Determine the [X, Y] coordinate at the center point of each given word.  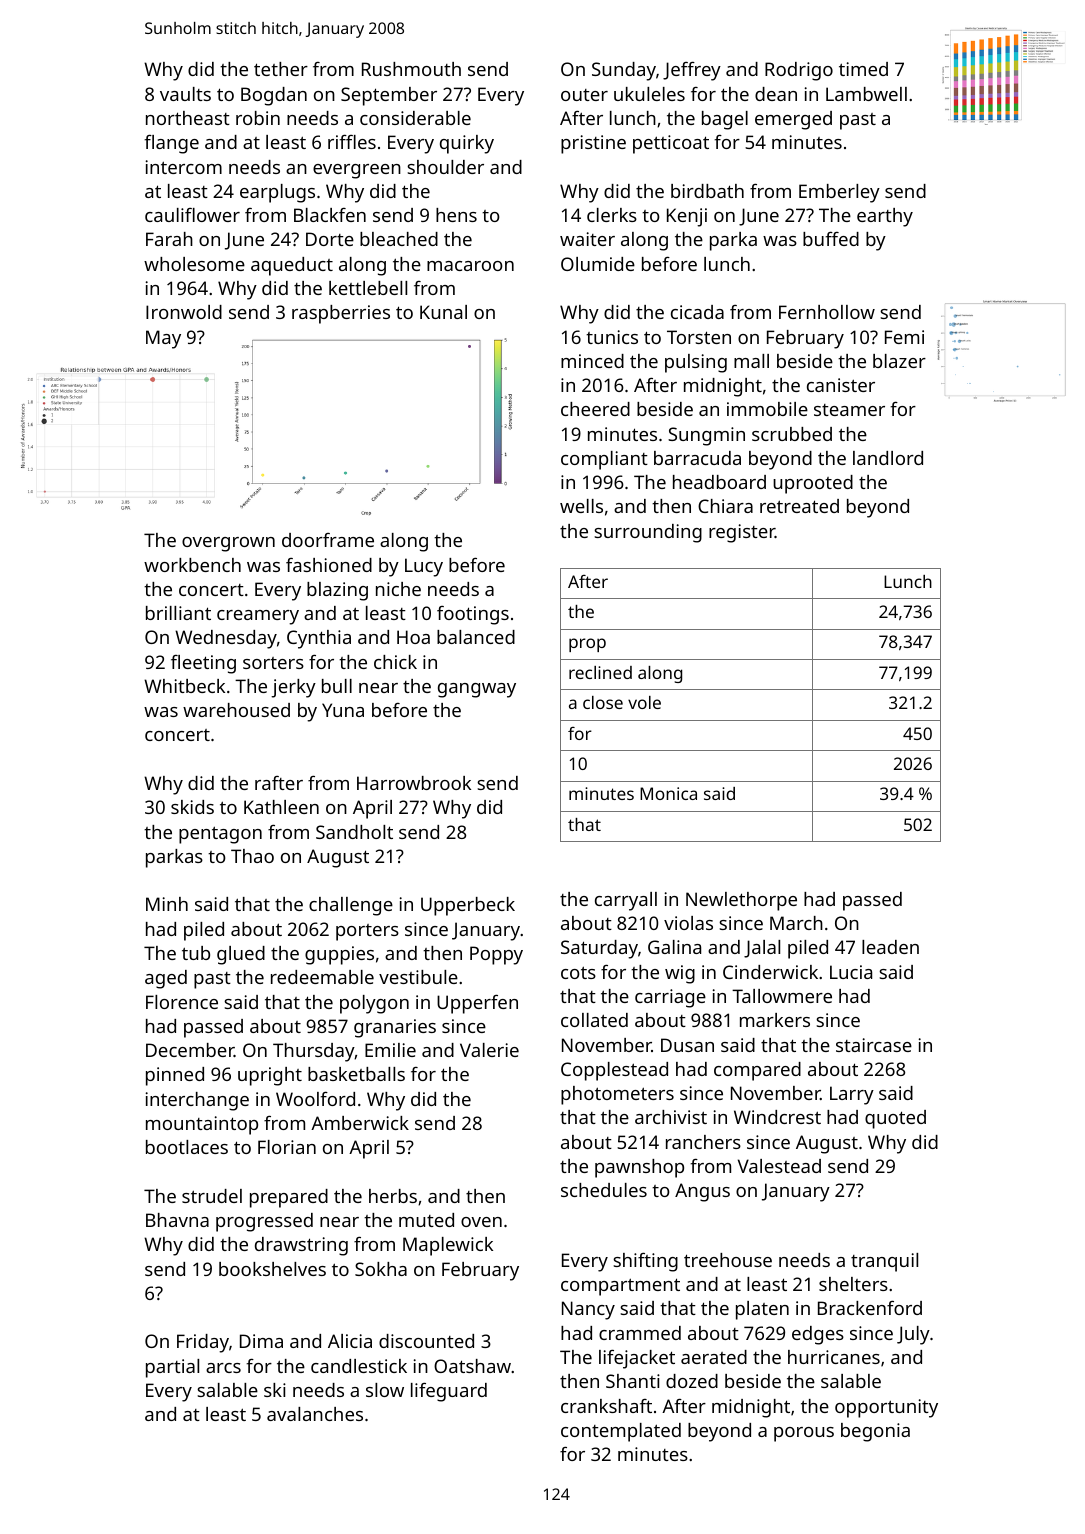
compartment [620, 1287]
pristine [593, 144]
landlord [888, 458]
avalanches [315, 1414]
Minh [167, 904]
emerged [793, 120]
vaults [185, 94]
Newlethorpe [741, 901]
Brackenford [870, 1308]
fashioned [329, 565]
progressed [264, 1222]
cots [578, 972]
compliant [604, 460]
